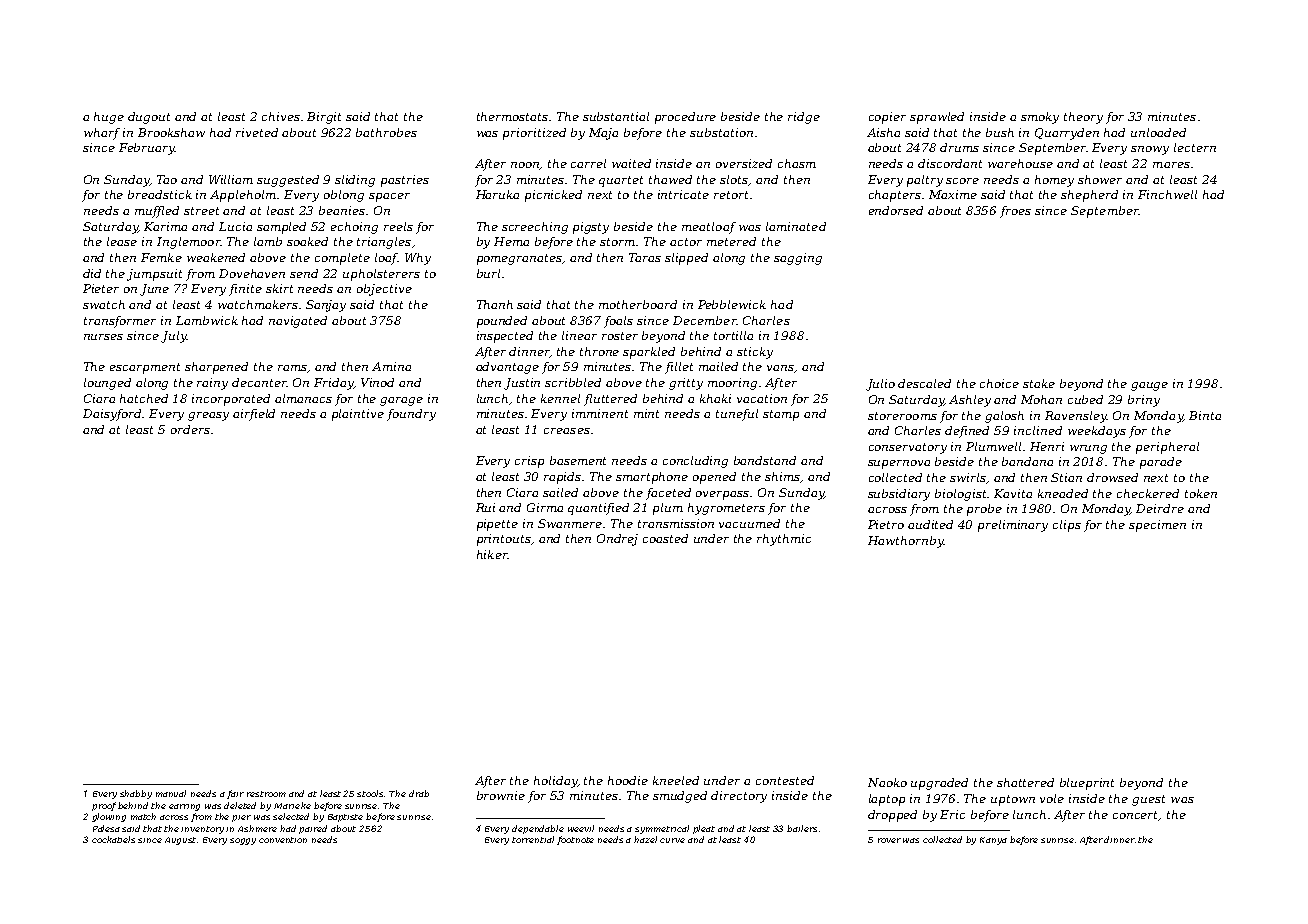 The height and width of the document is (924, 1308). What do you see at coordinates (560, 492) in the document?
I see `sailed` at bounding box center [560, 492].
